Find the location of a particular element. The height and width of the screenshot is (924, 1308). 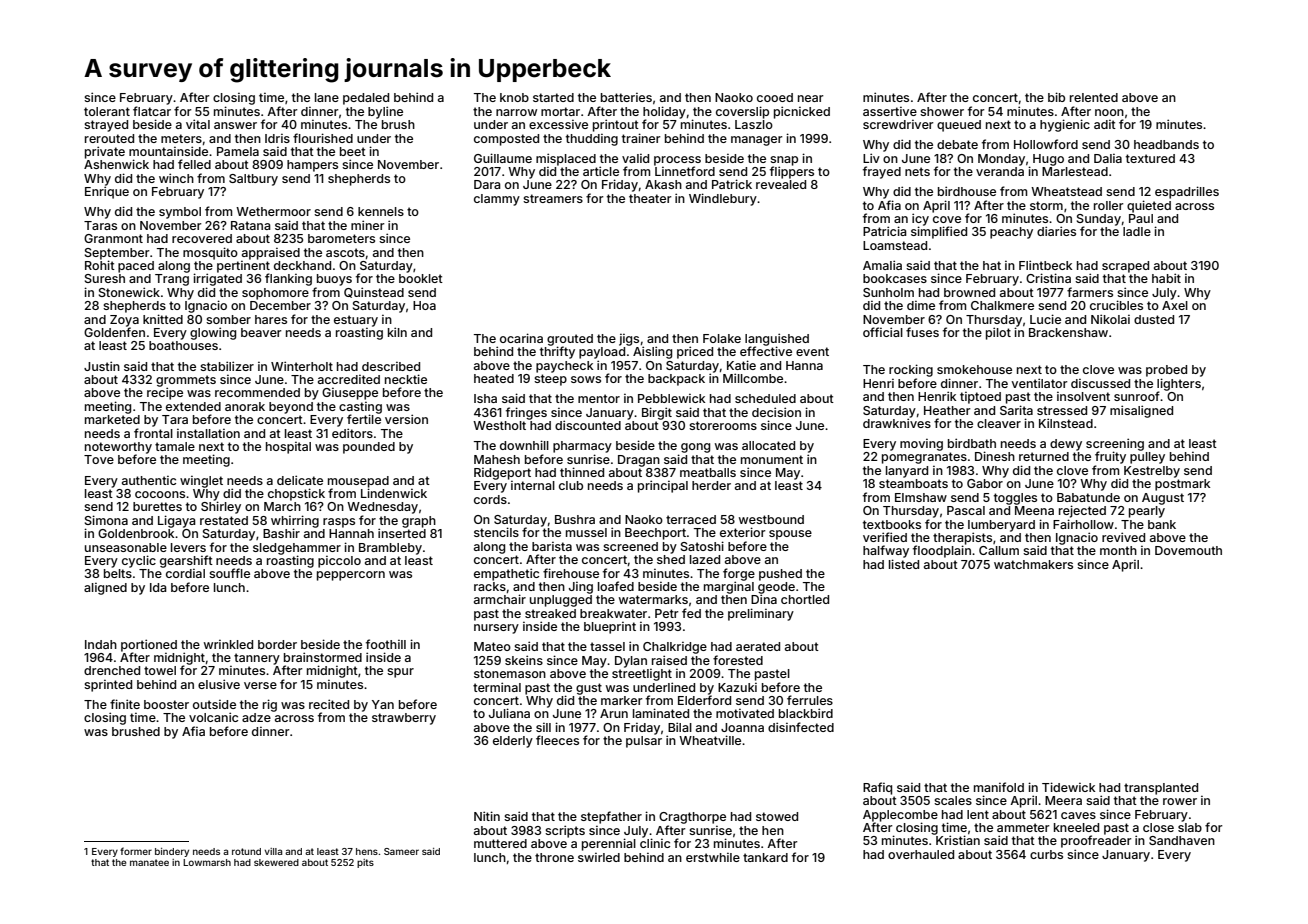

streamers is located at coordinates (553, 198).
